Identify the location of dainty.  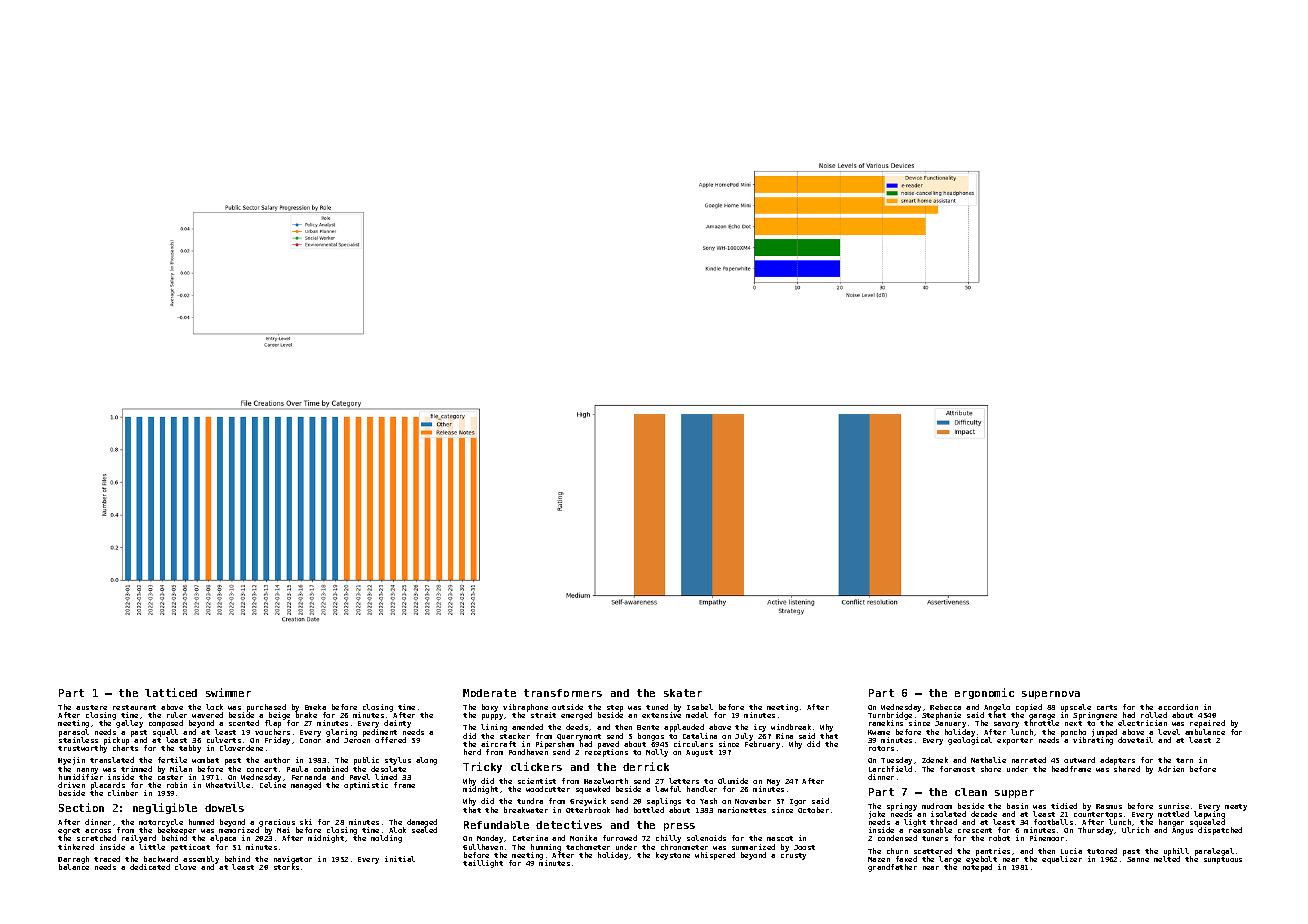
(397, 724).
